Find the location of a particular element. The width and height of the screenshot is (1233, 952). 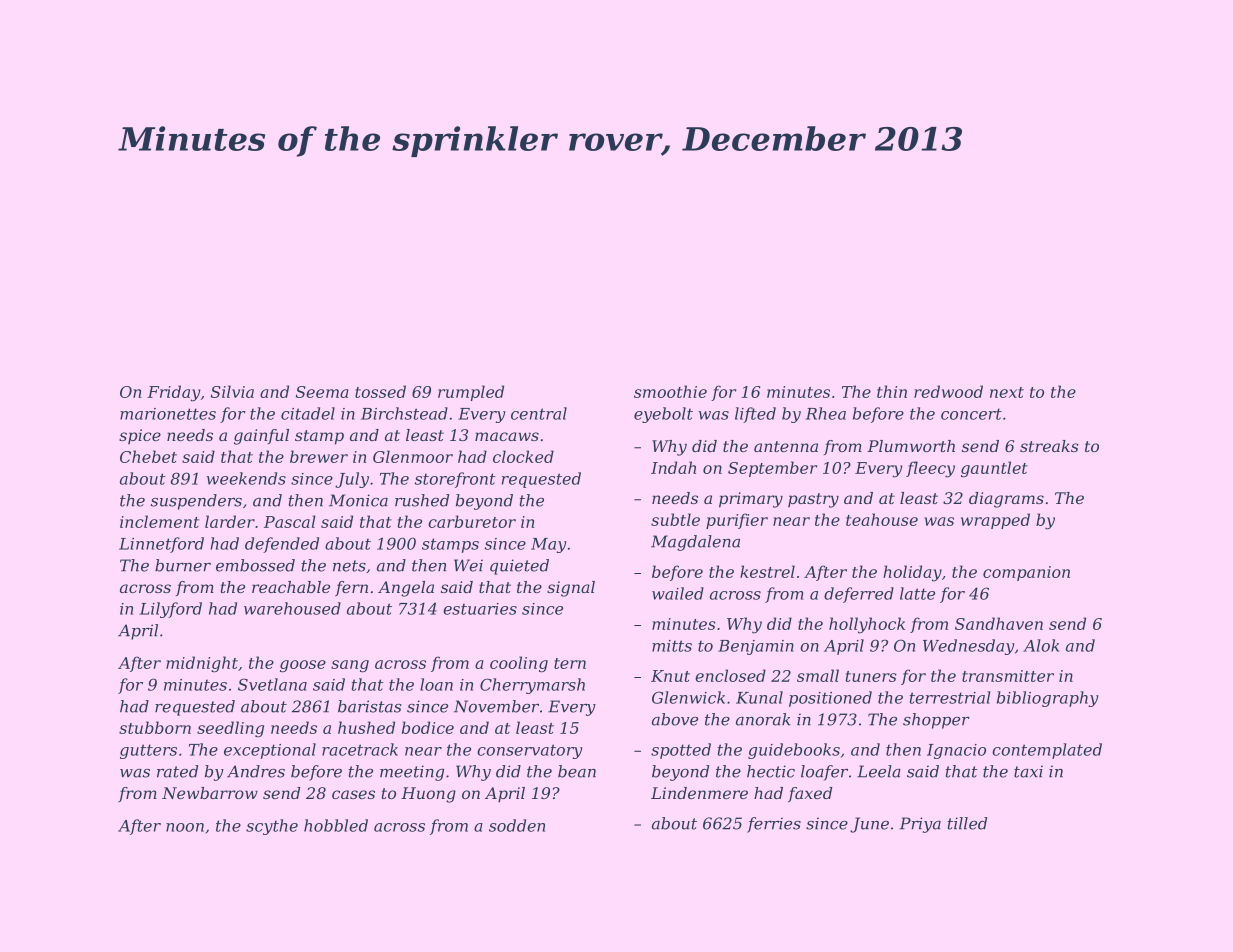

hollyhock is located at coordinates (867, 625).
